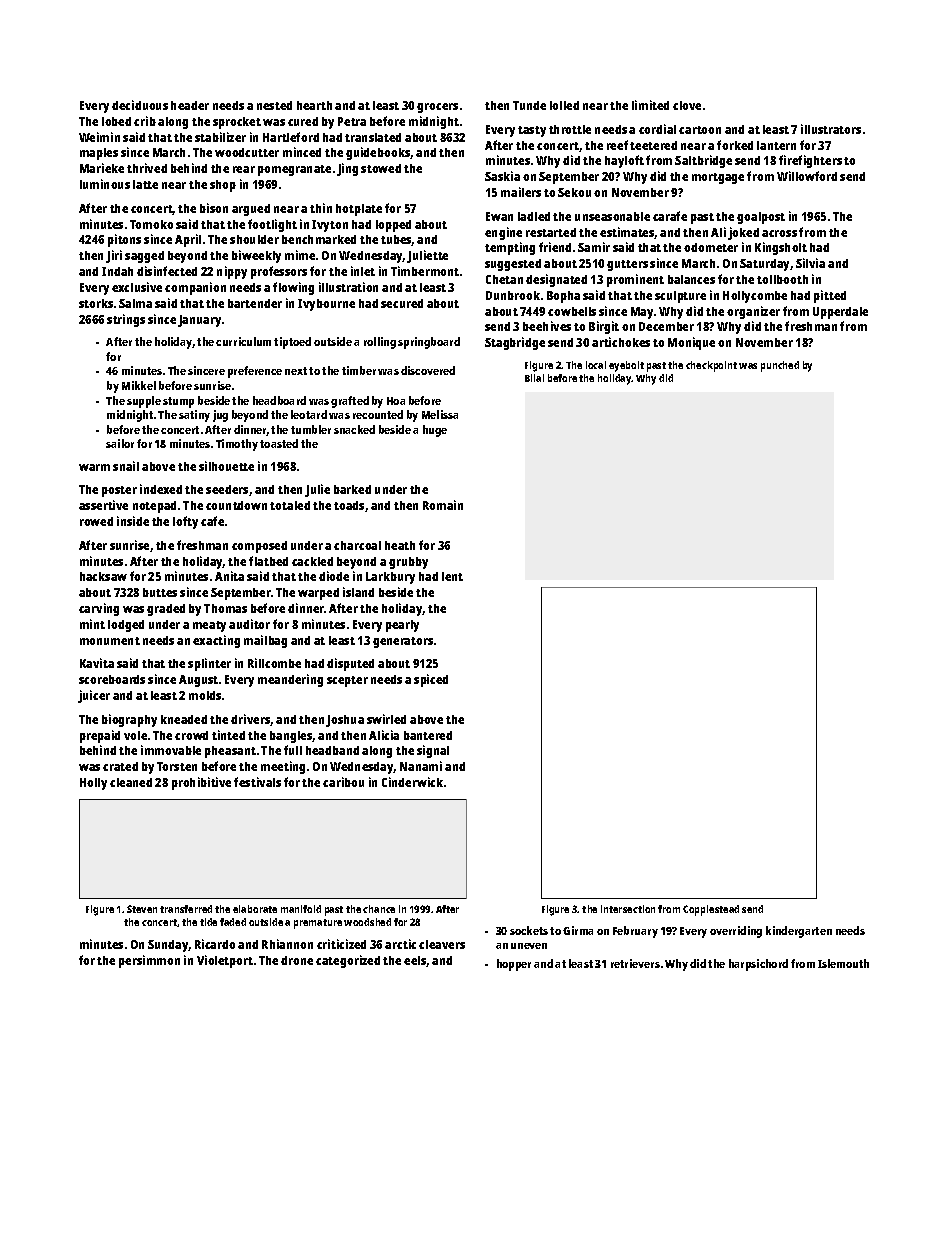 The width and height of the page is (952, 1233). What do you see at coordinates (236, 505) in the page?
I see `countdown` at bounding box center [236, 505].
